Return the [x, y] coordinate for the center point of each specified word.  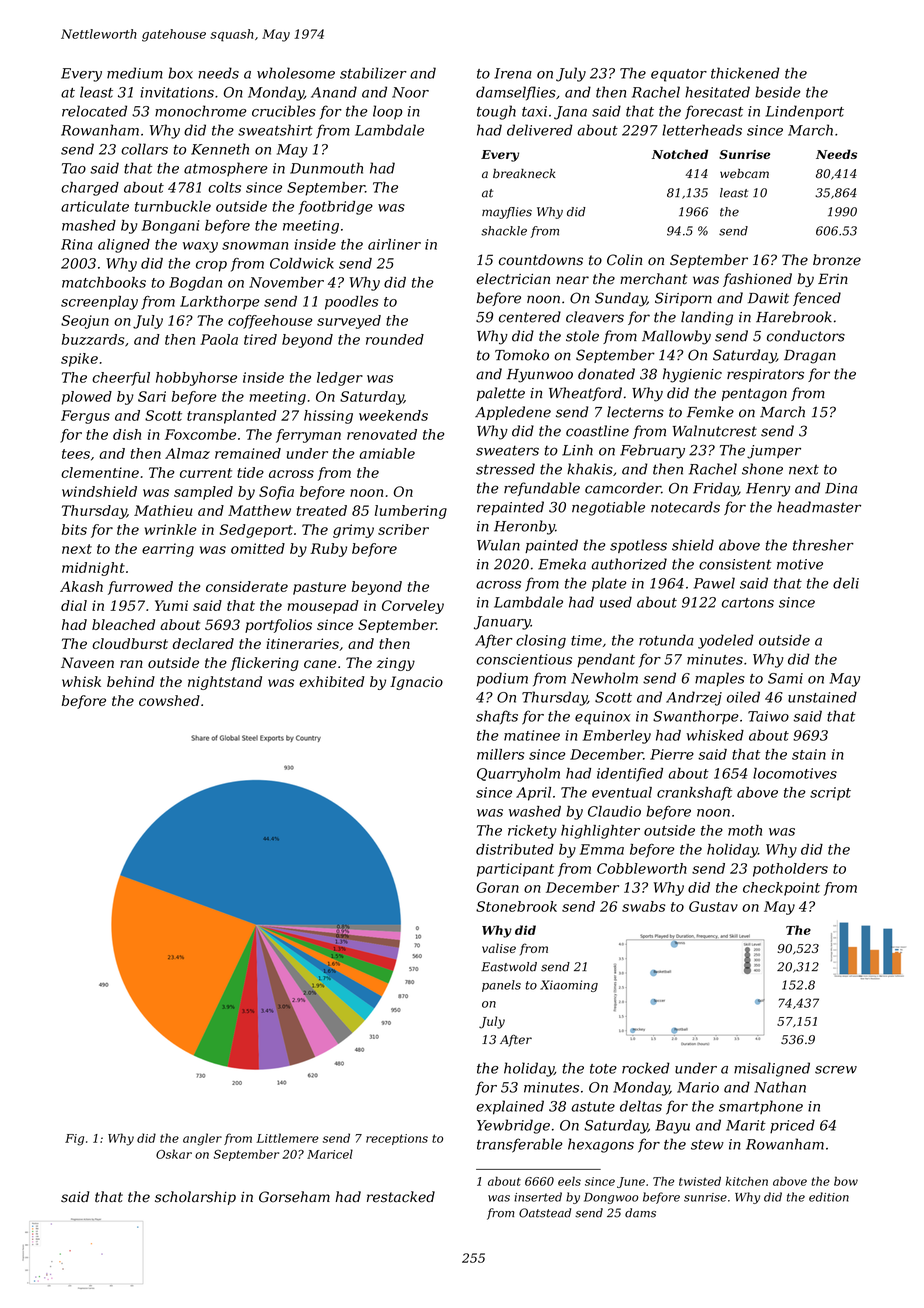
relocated [94, 111]
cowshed [169, 700]
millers [500, 754]
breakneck [524, 174]
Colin [624, 260]
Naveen [87, 662]
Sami [785, 678]
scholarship [195, 1198]
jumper [774, 452]
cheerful [121, 379]
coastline [597, 431]
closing [541, 641]
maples [720, 679]
